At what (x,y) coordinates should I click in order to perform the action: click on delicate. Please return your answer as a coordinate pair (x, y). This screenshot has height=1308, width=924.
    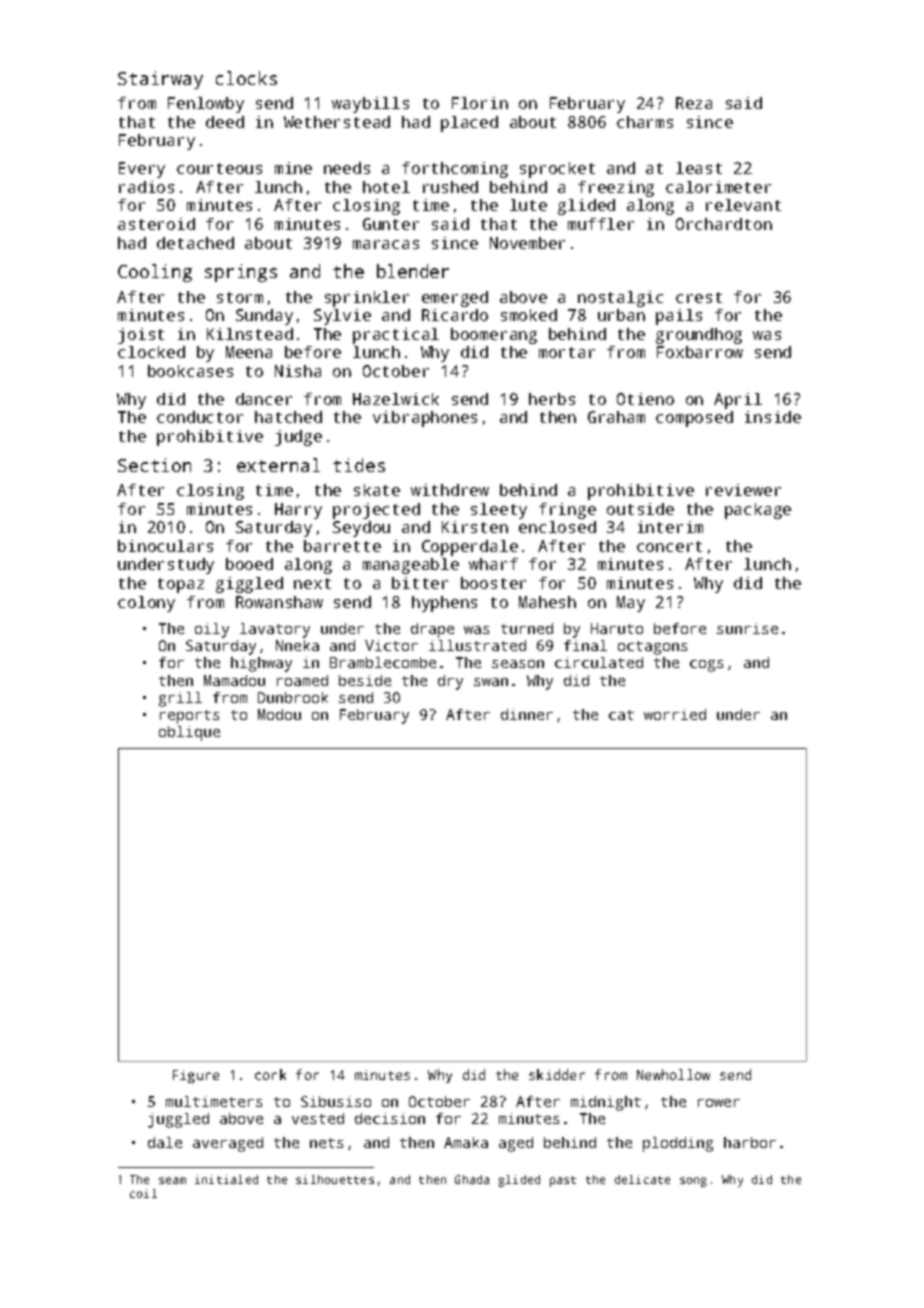
    Looking at the image, I should click on (642, 1179).
